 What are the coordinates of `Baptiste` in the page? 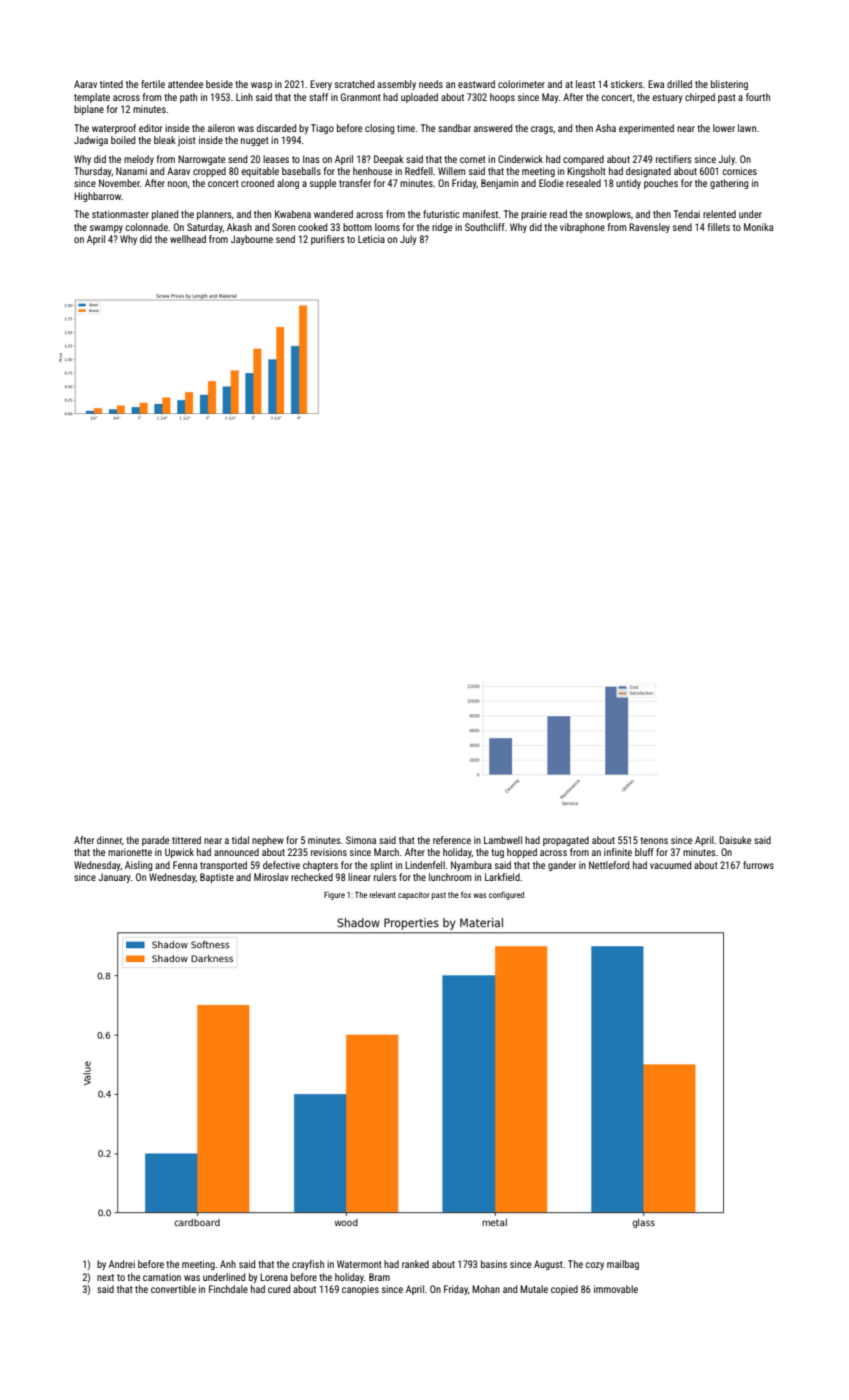 It's located at (217, 878).
